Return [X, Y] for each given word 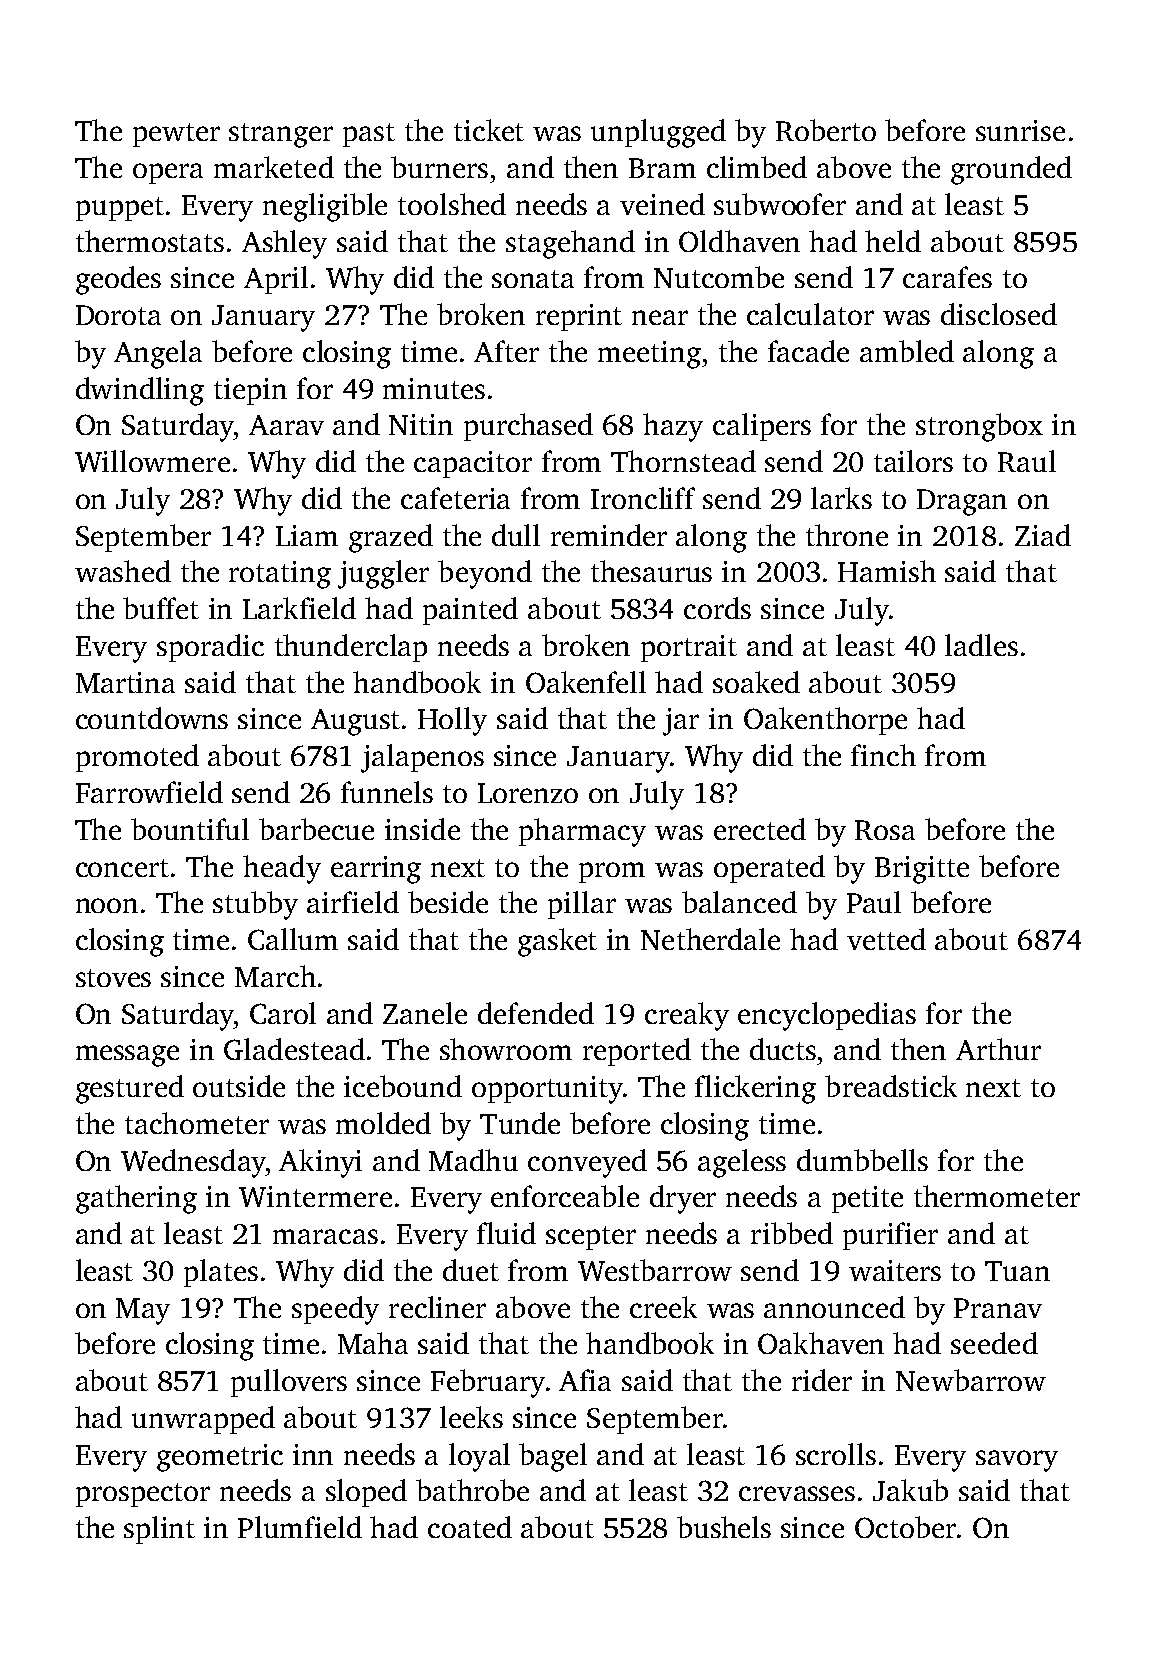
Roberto [826, 130]
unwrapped [203, 1420]
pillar [582, 905]
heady [282, 869]
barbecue [316, 829]
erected [760, 829]
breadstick [891, 1086]
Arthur [998, 1049]
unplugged [658, 133]
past [369, 135]
